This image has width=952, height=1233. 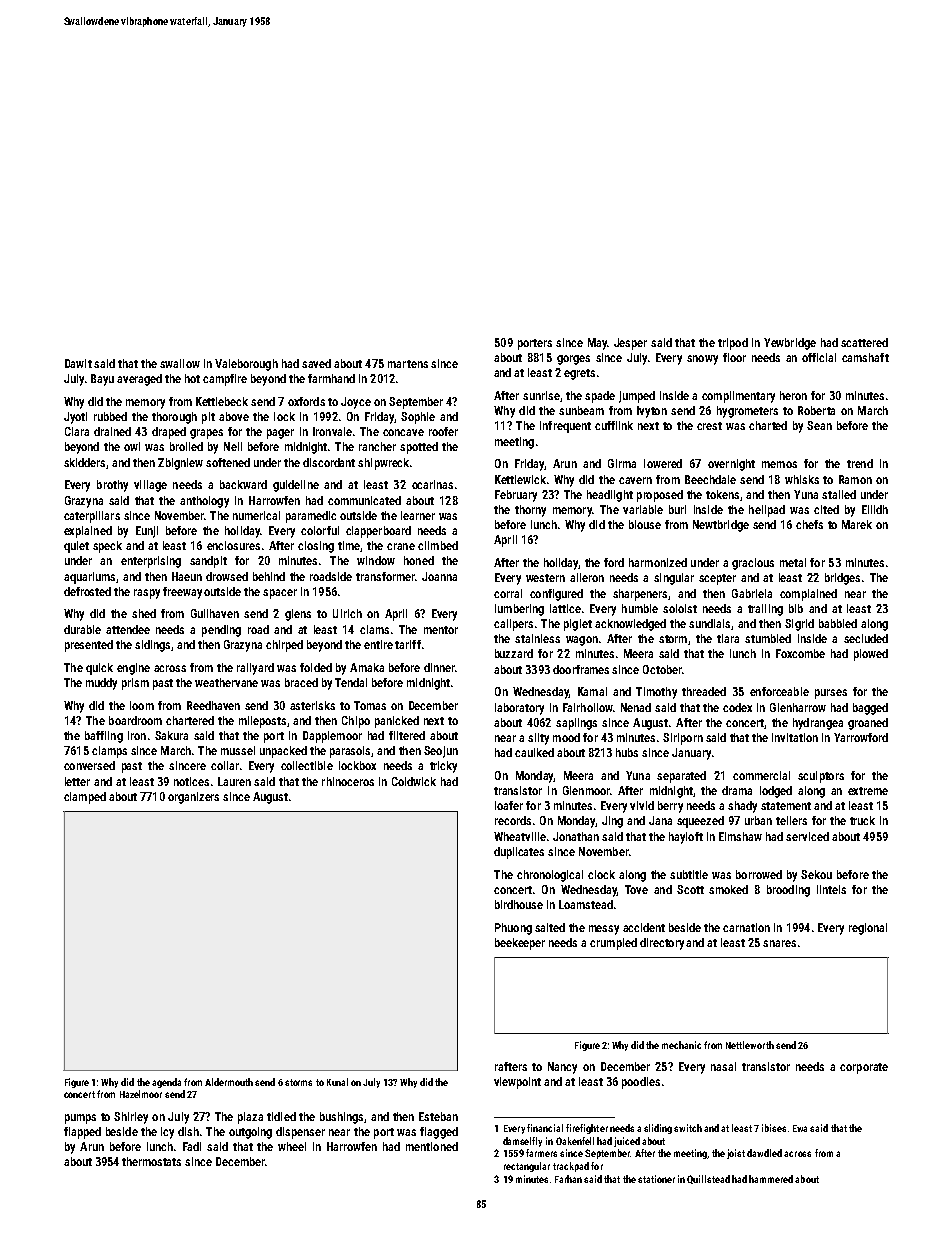 What do you see at coordinates (107, 547) in the image?
I see `speck` at bounding box center [107, 547].
